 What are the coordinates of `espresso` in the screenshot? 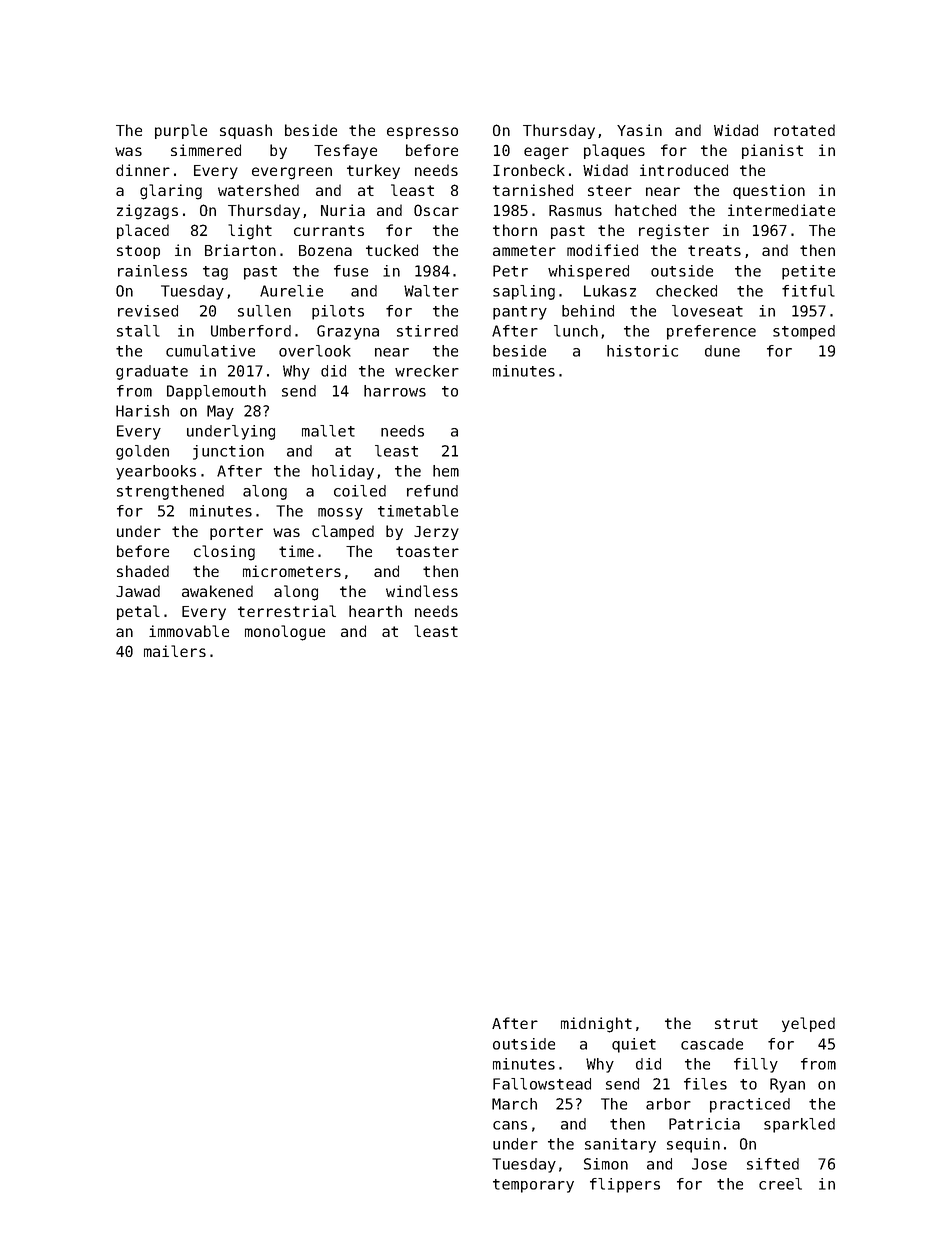 It's located at (422, 133).
